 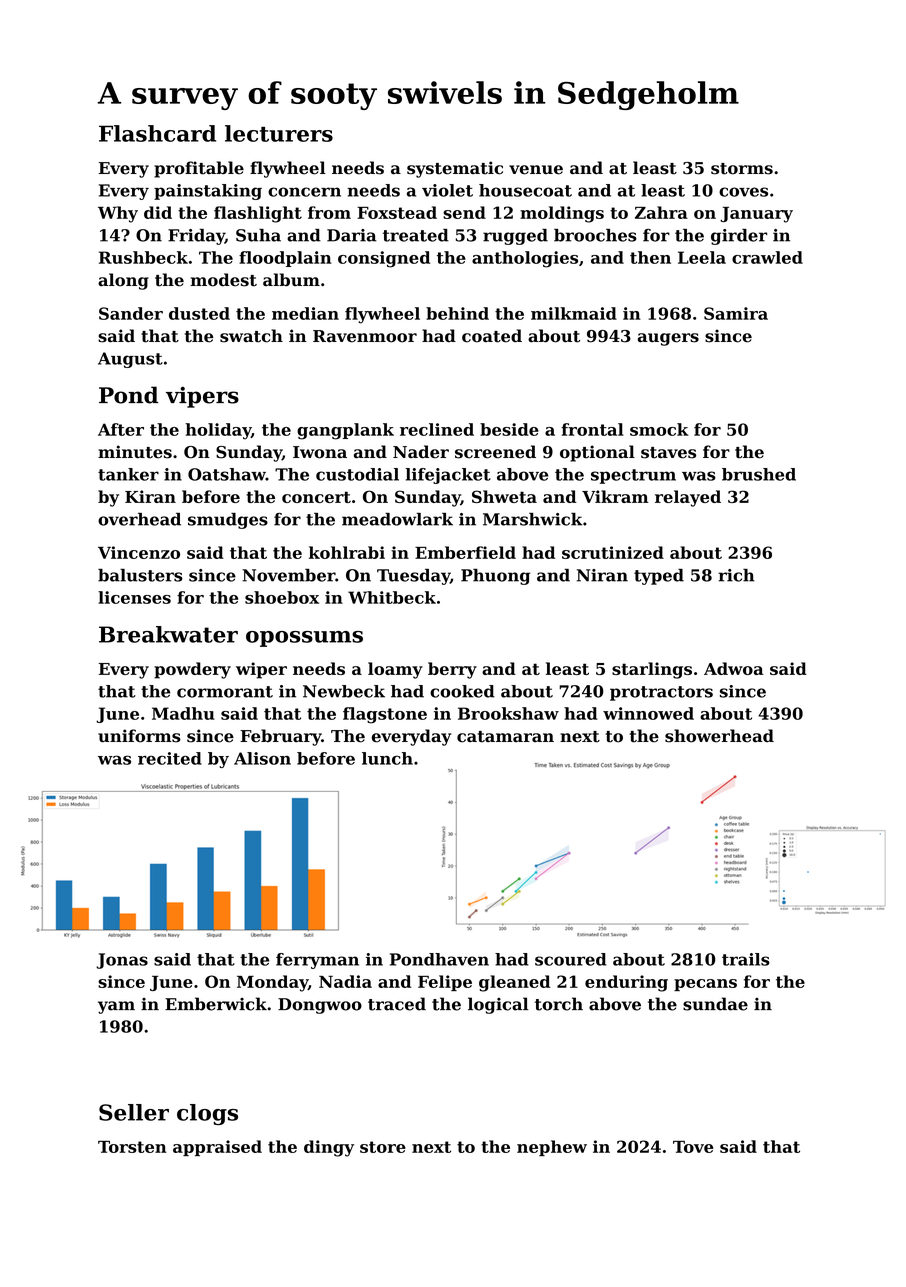 What do you see at coordinates (742, 169) in the screenshot?
I see `storms` at bounding box center [742, 169].
